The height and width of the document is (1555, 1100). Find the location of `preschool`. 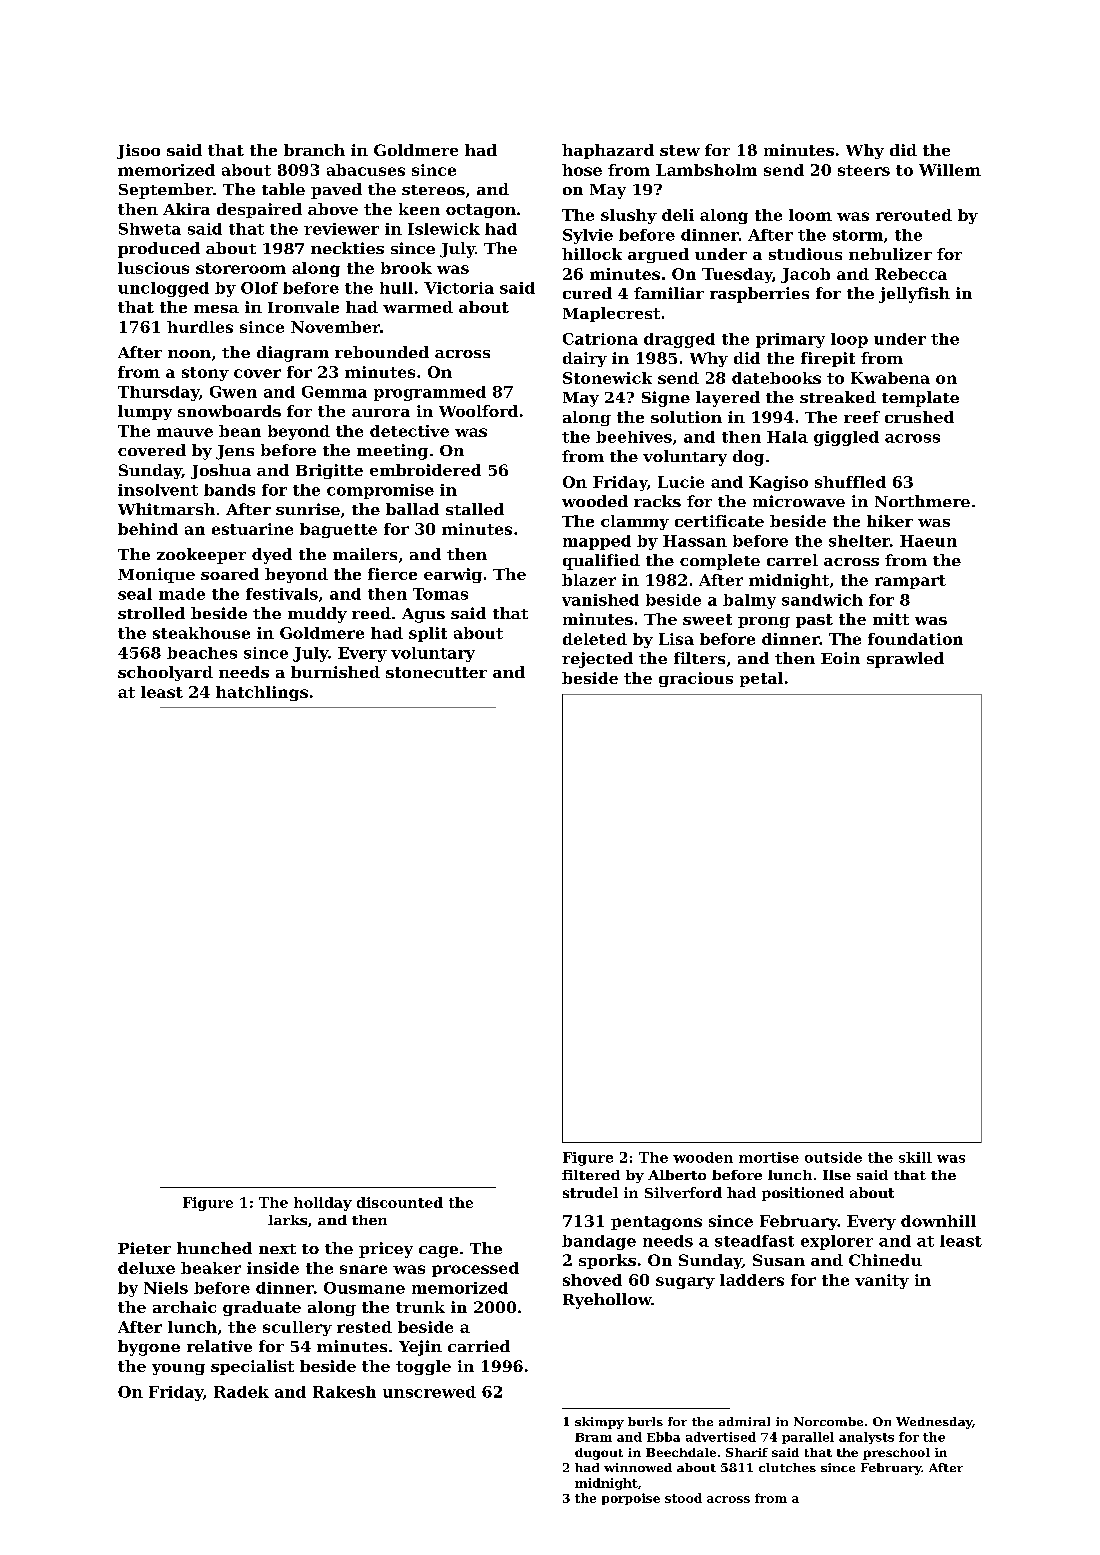

preschool is located at coordinates (896, 1454).
